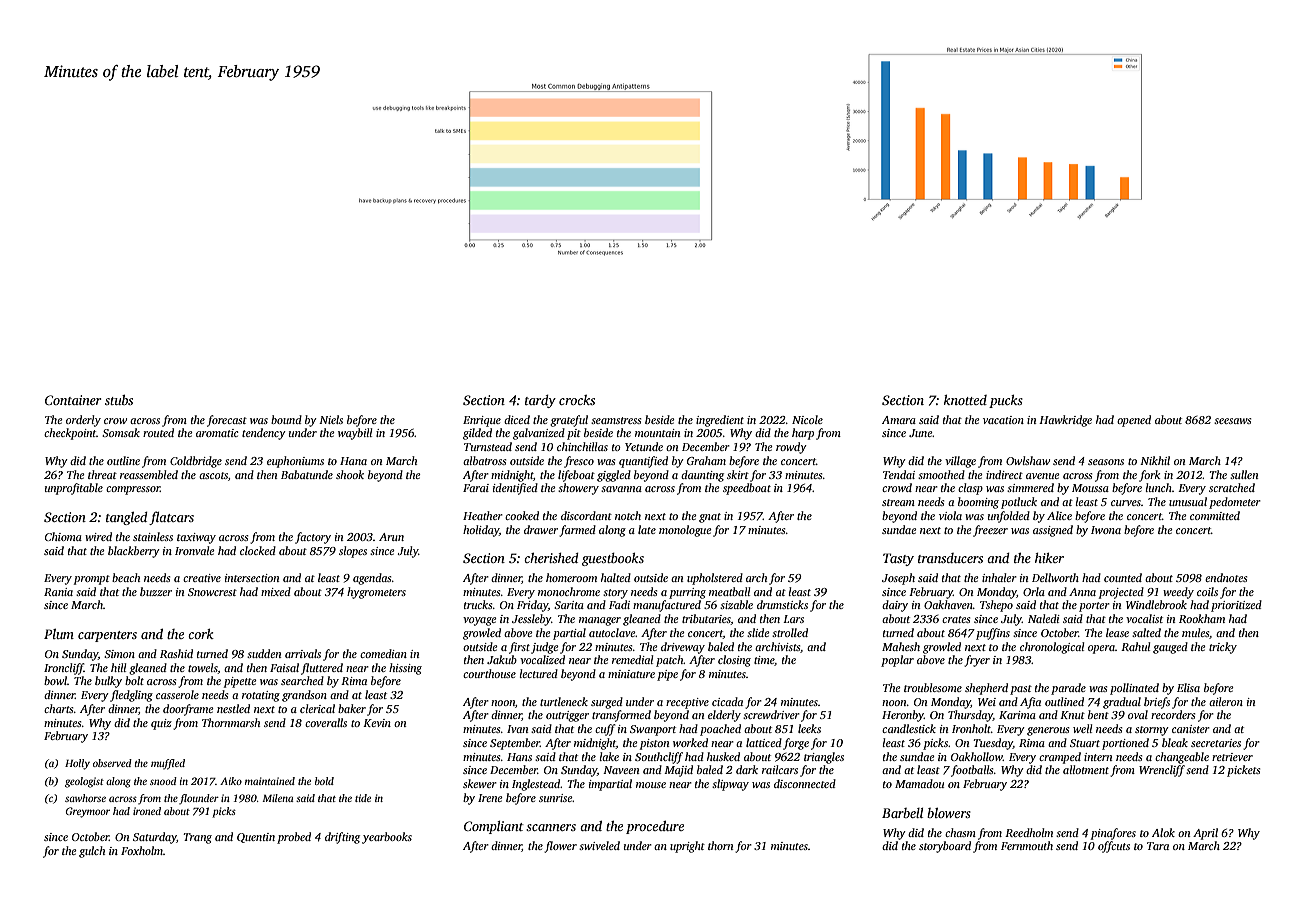  What do you see at coordinates (142, 850) in the screenshot?
I see `Foxholm` at bounding box center [142, 850].
